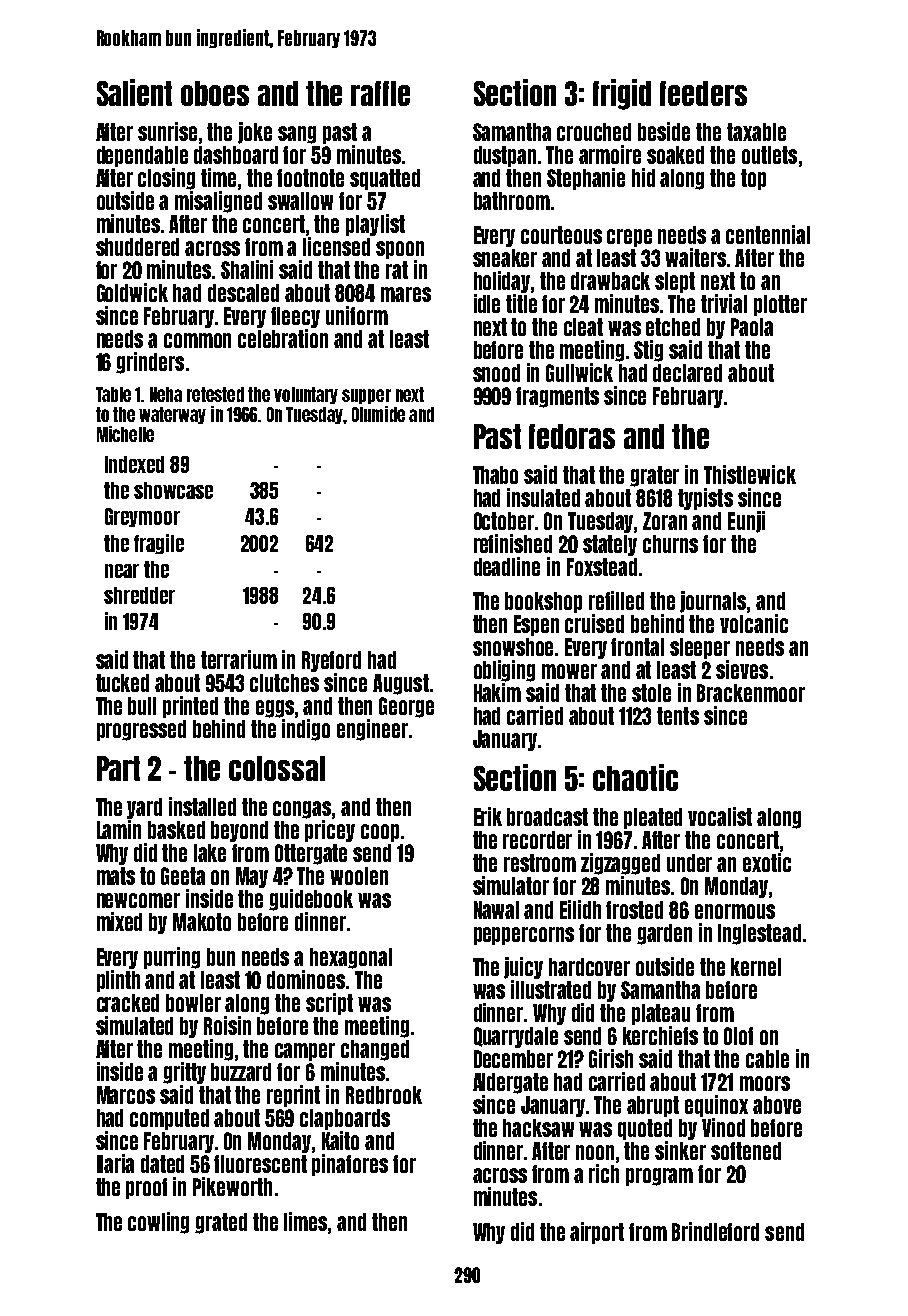  I want to click on squatted, so click(385, 179).
